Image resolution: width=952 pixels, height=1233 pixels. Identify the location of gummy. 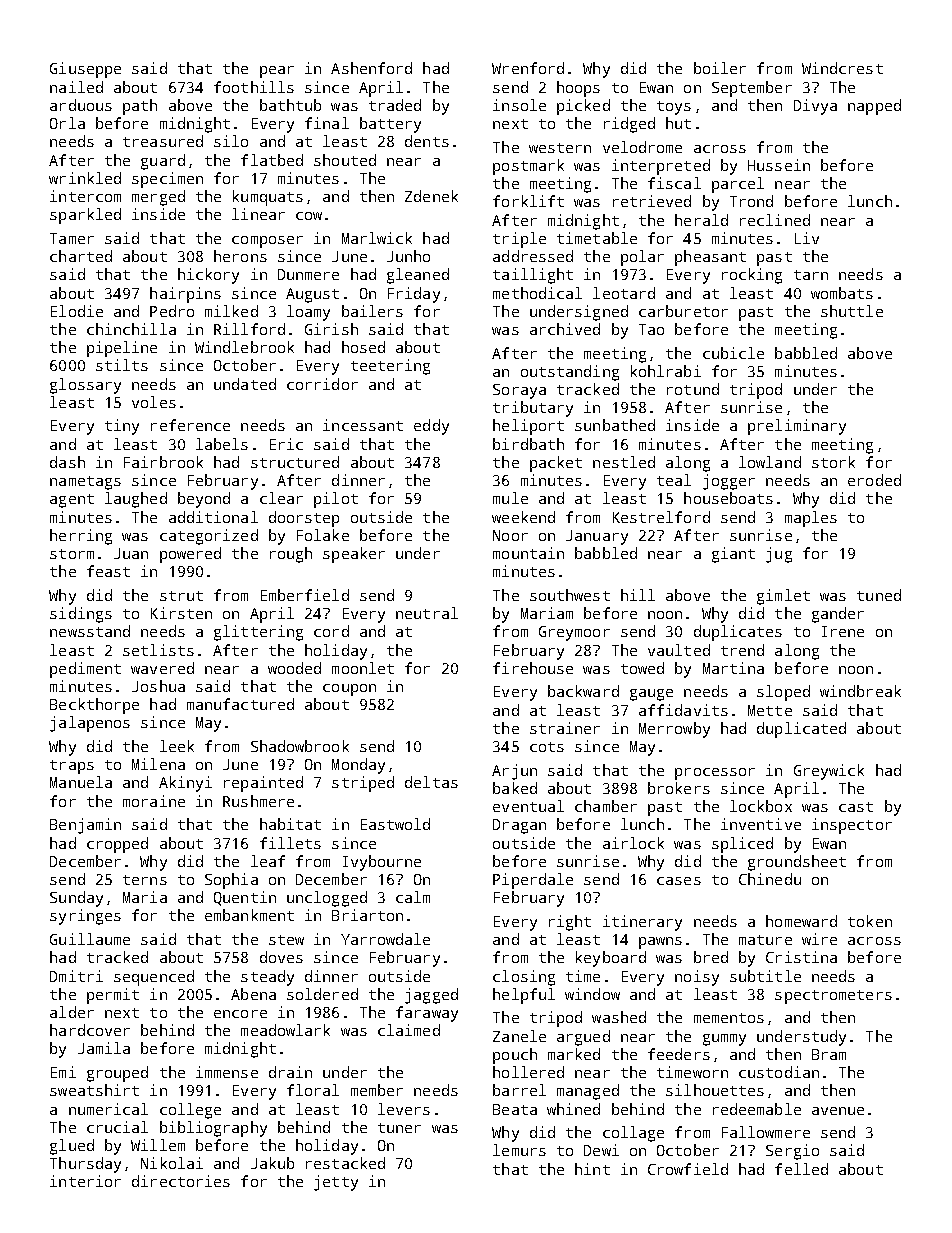
(724, 1040).
